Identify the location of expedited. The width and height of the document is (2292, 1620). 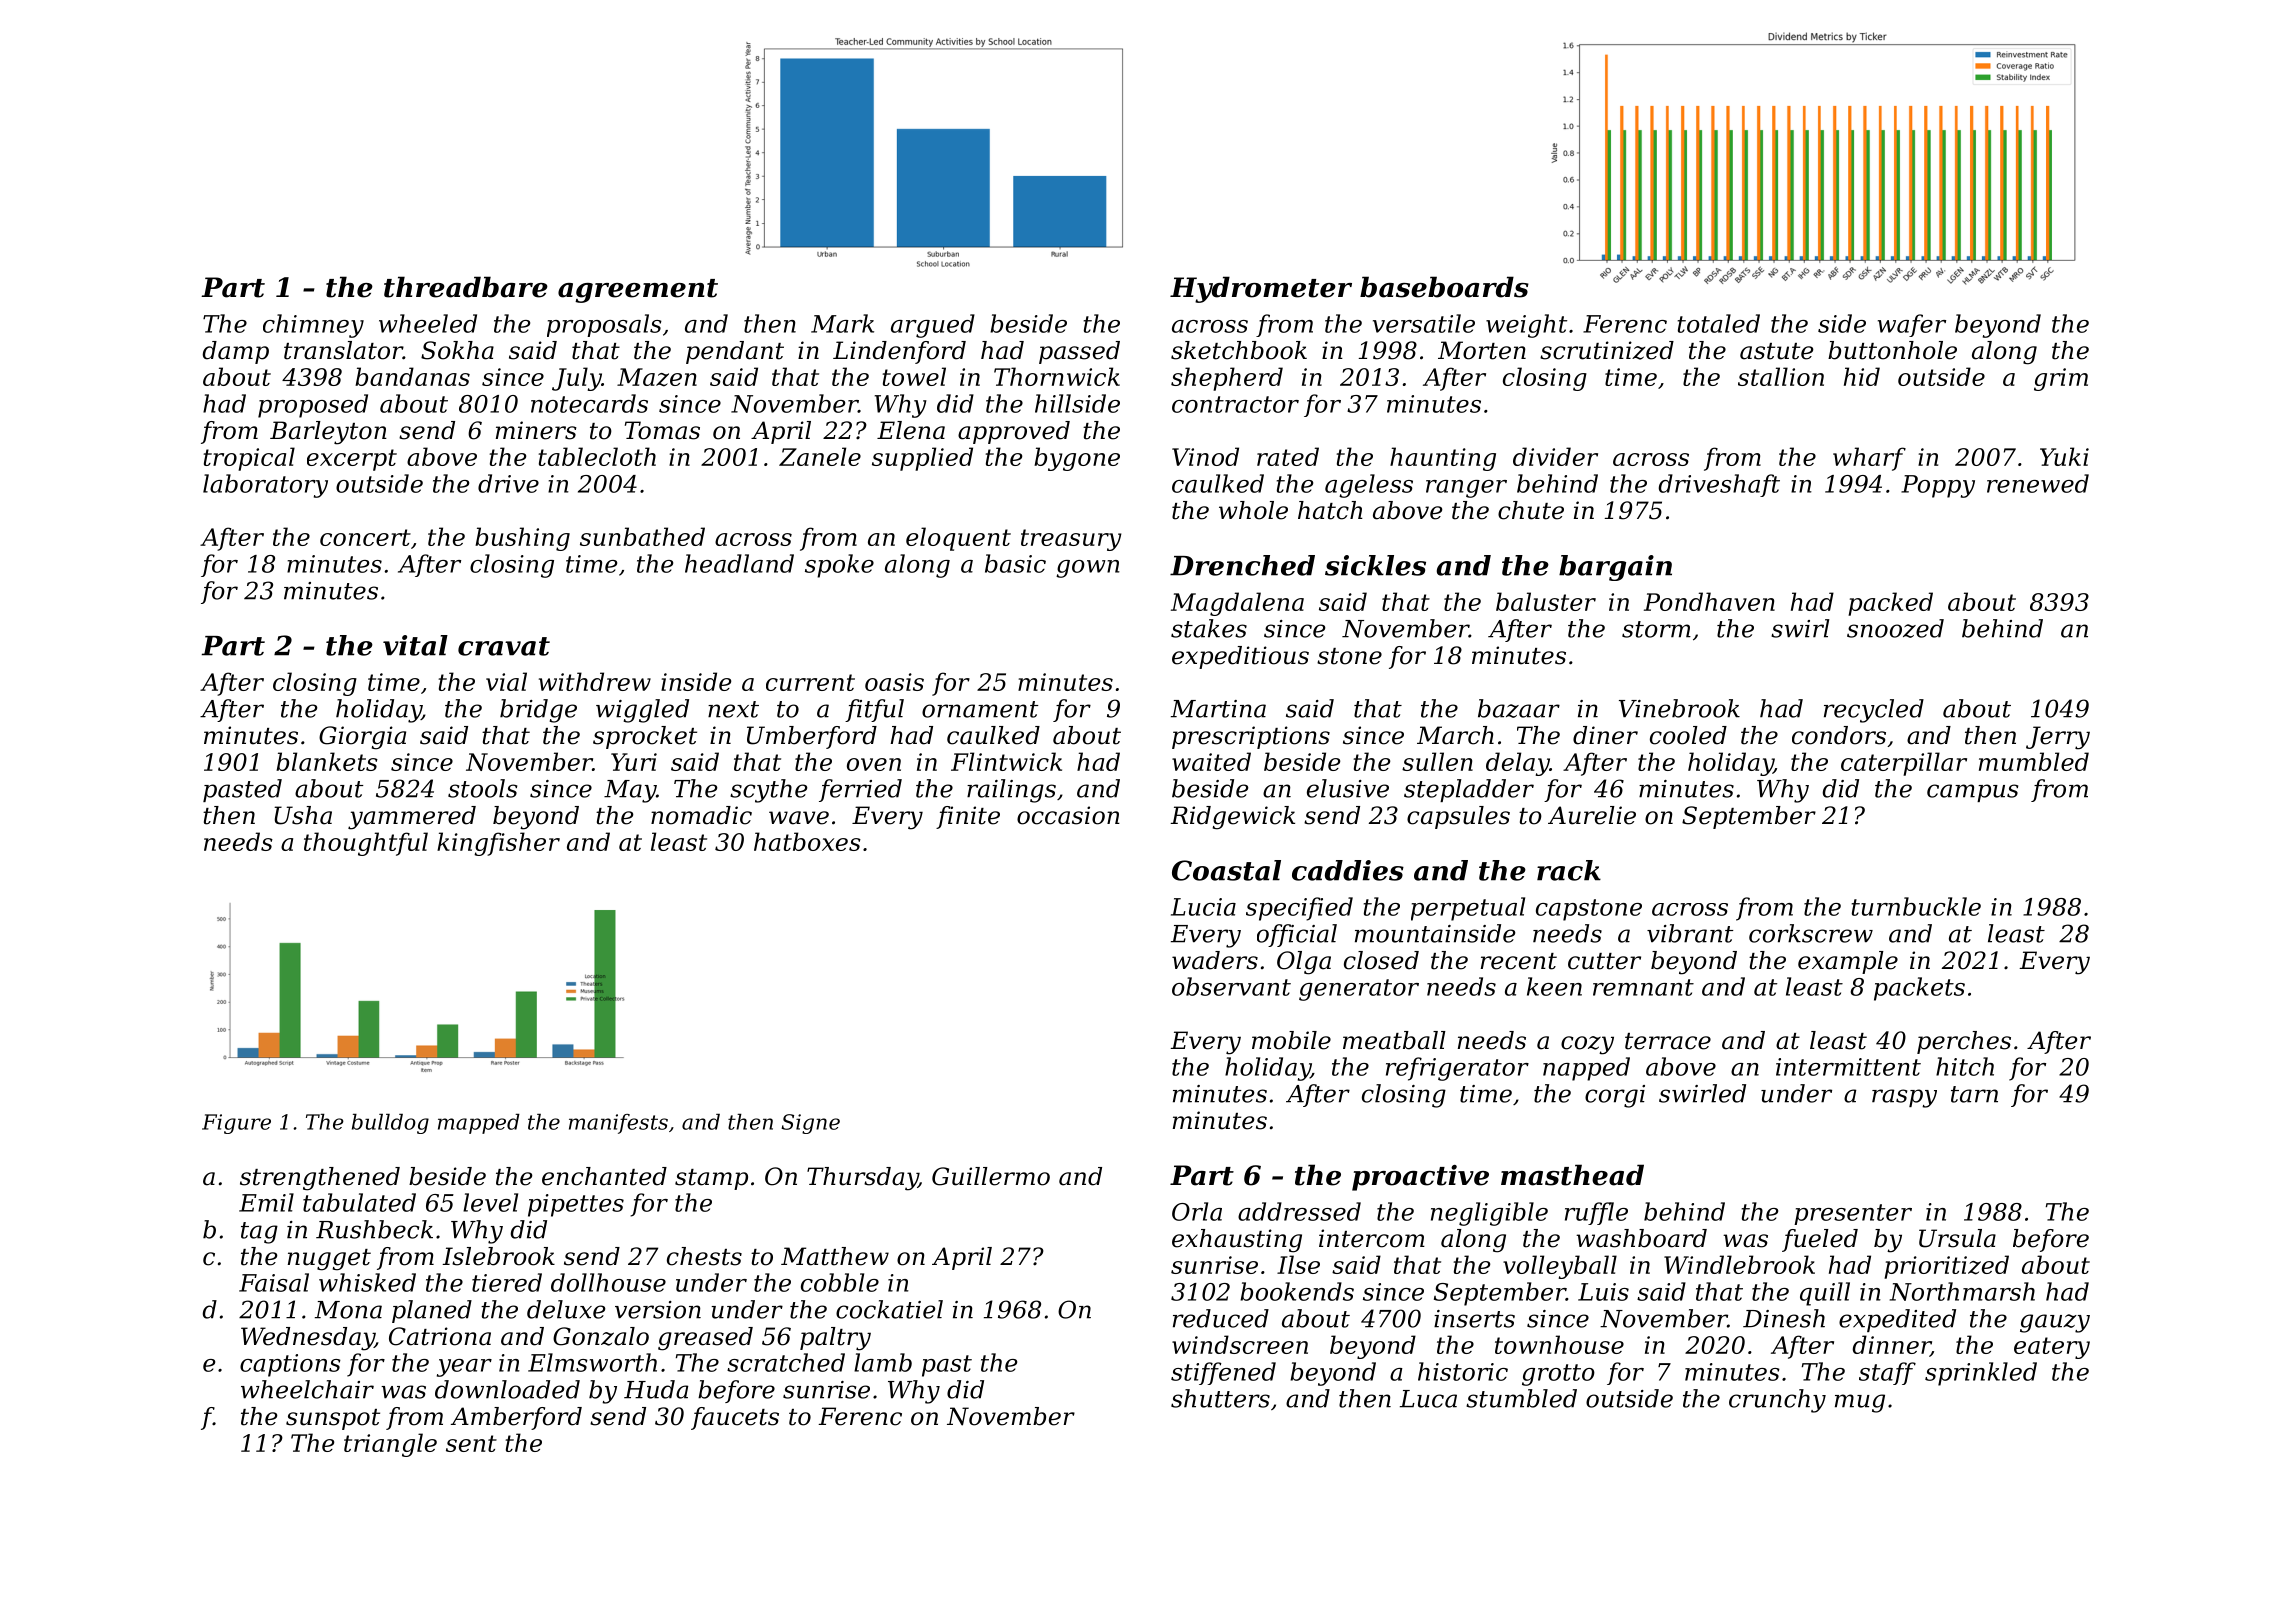
(1897, 1320).
